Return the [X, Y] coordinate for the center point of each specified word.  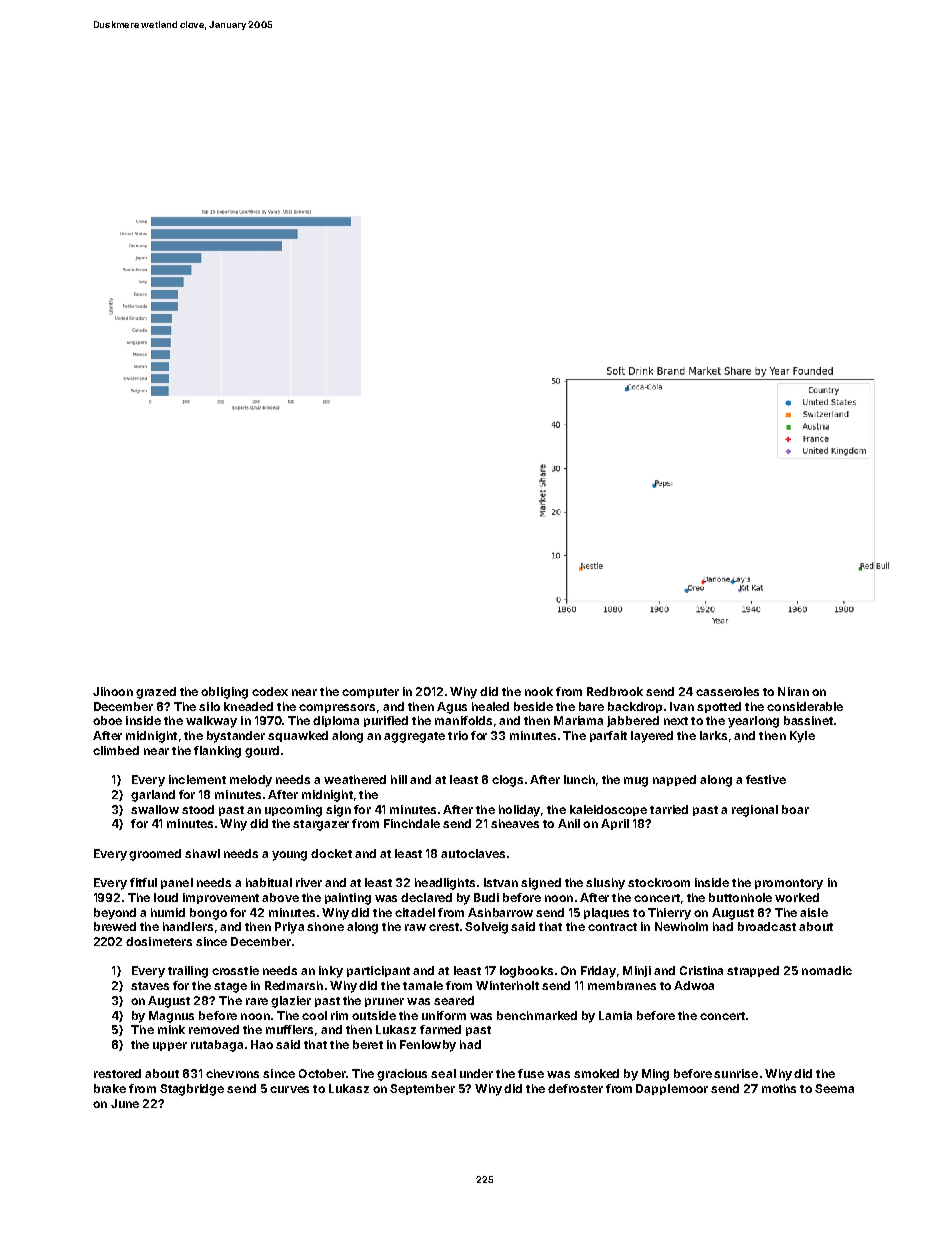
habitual [269, 882]
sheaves [515, 823]
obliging [224, 693]
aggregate [414, 737]
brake [110, 1088]
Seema [834, 1088]
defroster [575, 1088]
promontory [789, 884]
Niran [793, 691]
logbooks [526, 972]
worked [797, 897]
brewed [115, 926]
